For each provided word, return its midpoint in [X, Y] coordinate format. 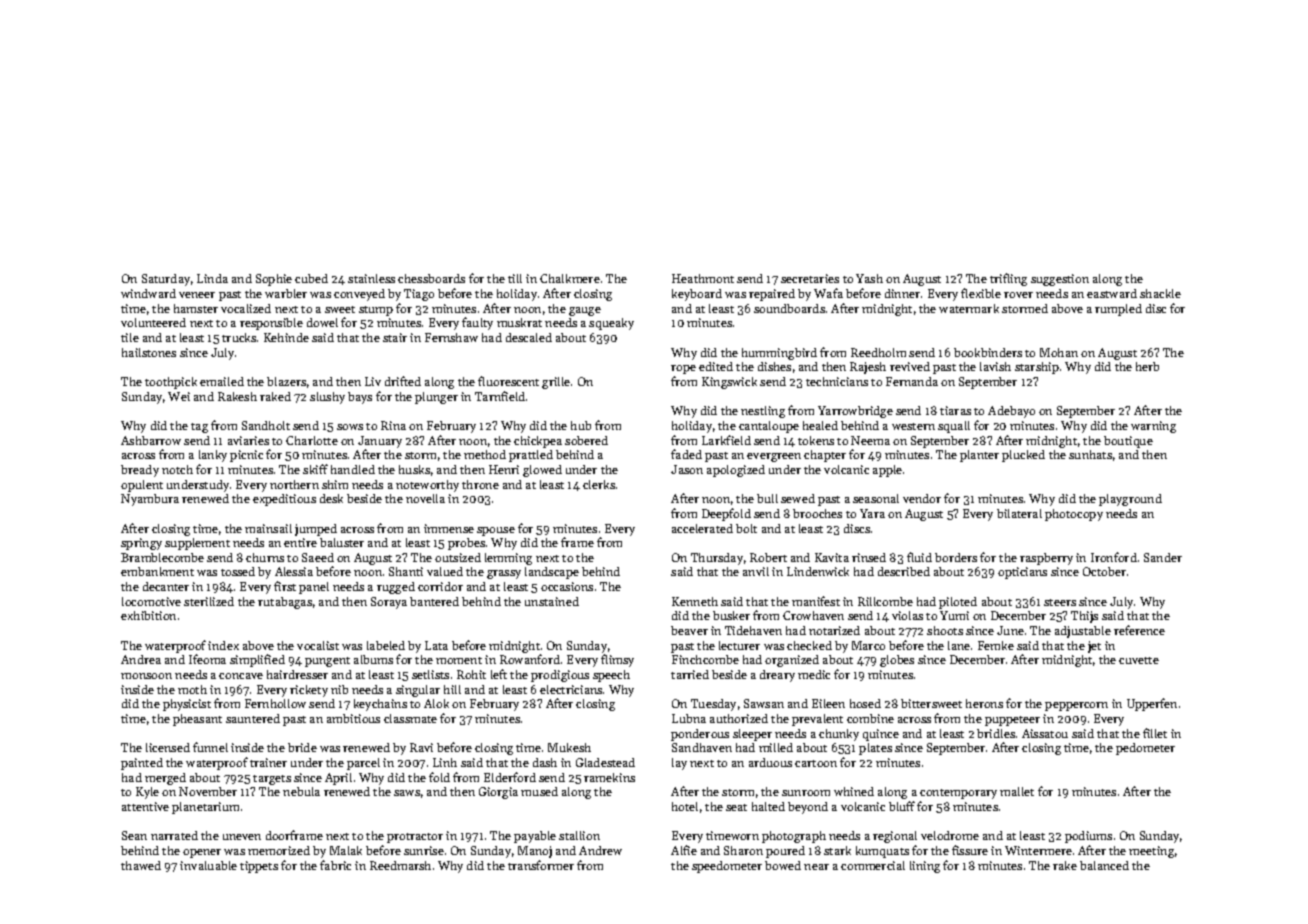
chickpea [538, 442]
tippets [259, 867]
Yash [869, 278]
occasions [567, 586]
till [515, 278]
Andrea [141, 659]
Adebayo [1011, 412]
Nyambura [150, 500]
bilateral [1019, 513]
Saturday [166, 280]
